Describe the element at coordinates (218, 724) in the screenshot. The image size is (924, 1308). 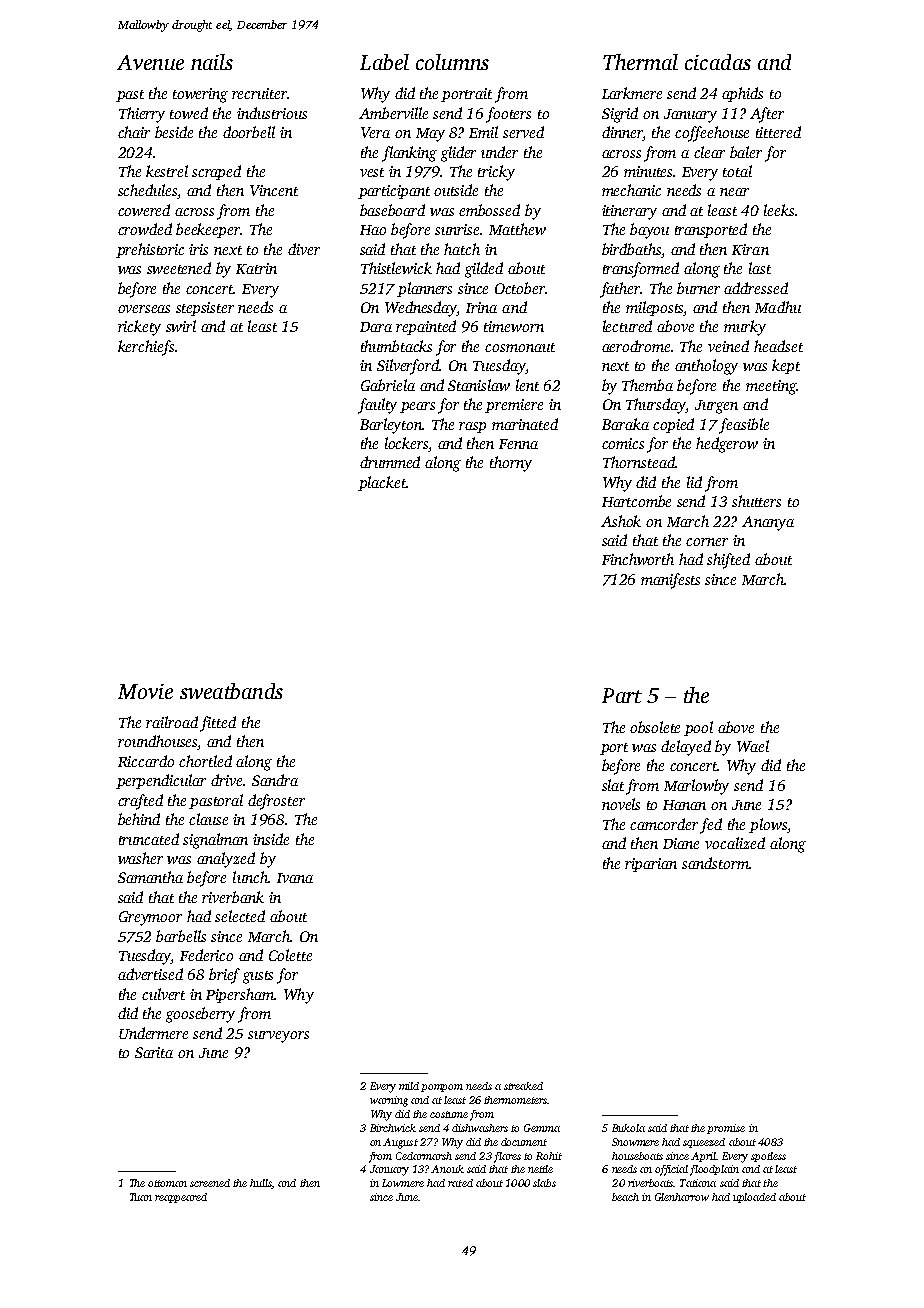
I see `fitted` at that location.
